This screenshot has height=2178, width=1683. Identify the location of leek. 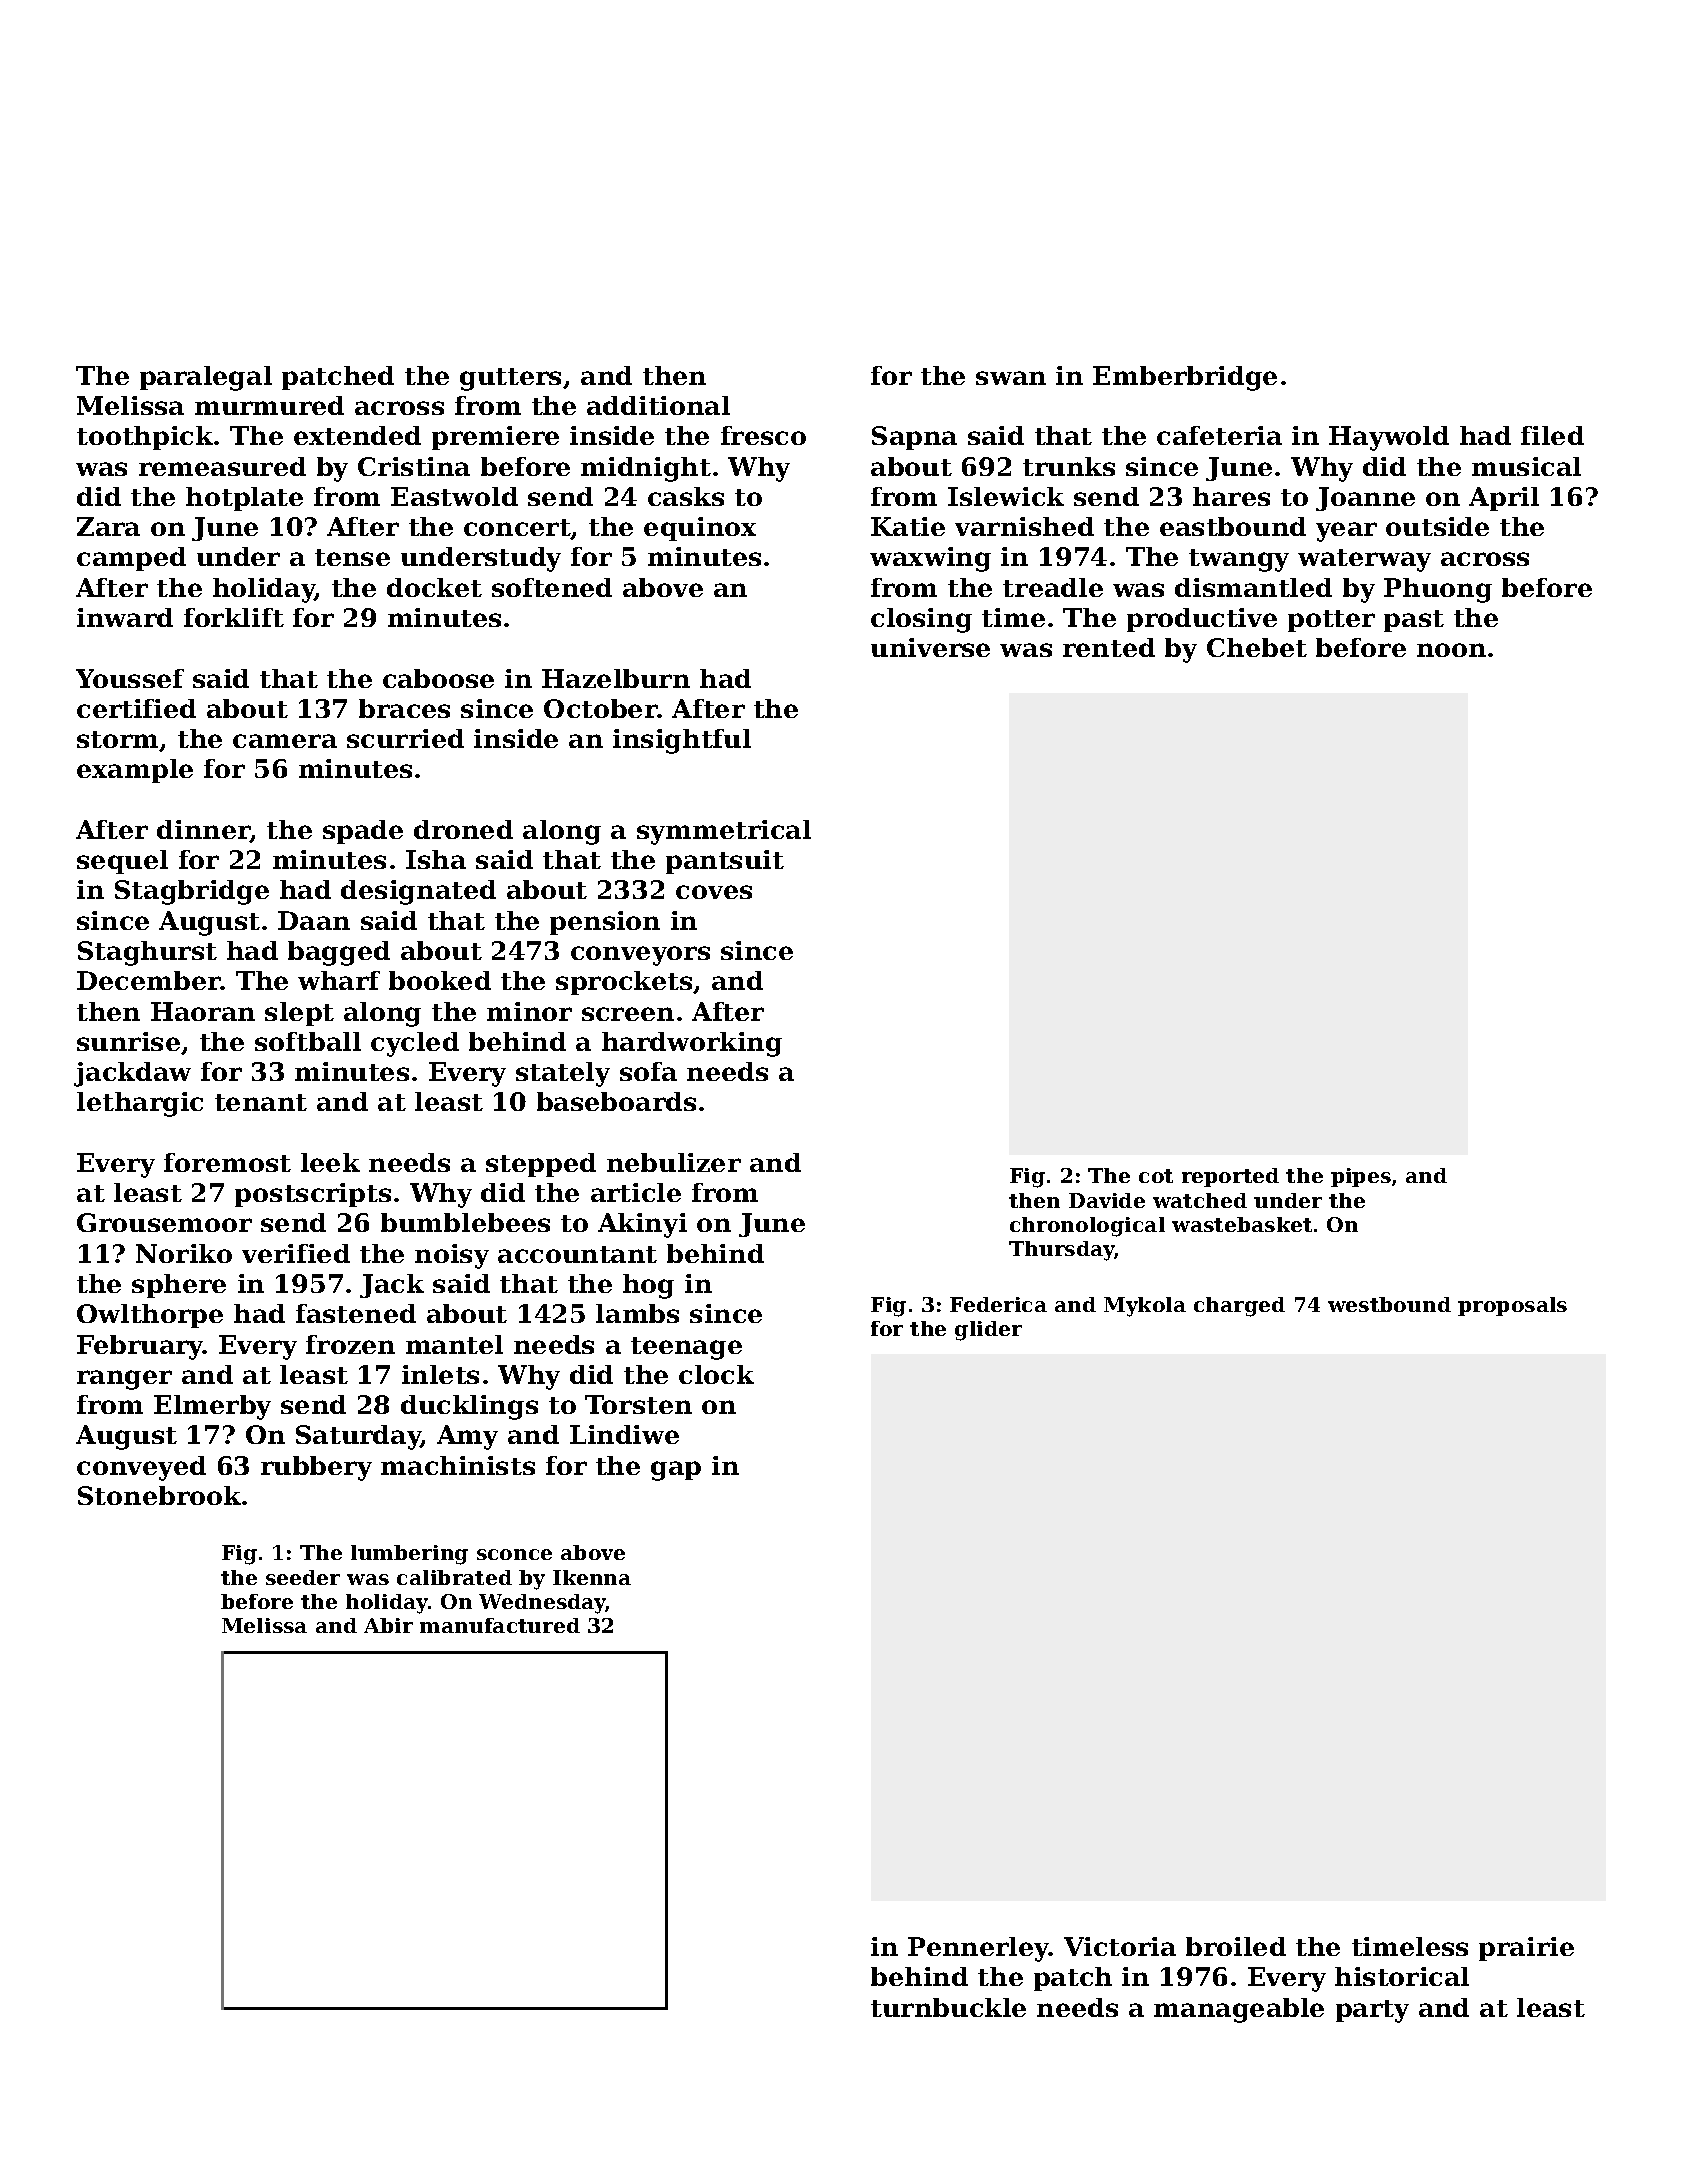
(330, 1162).
